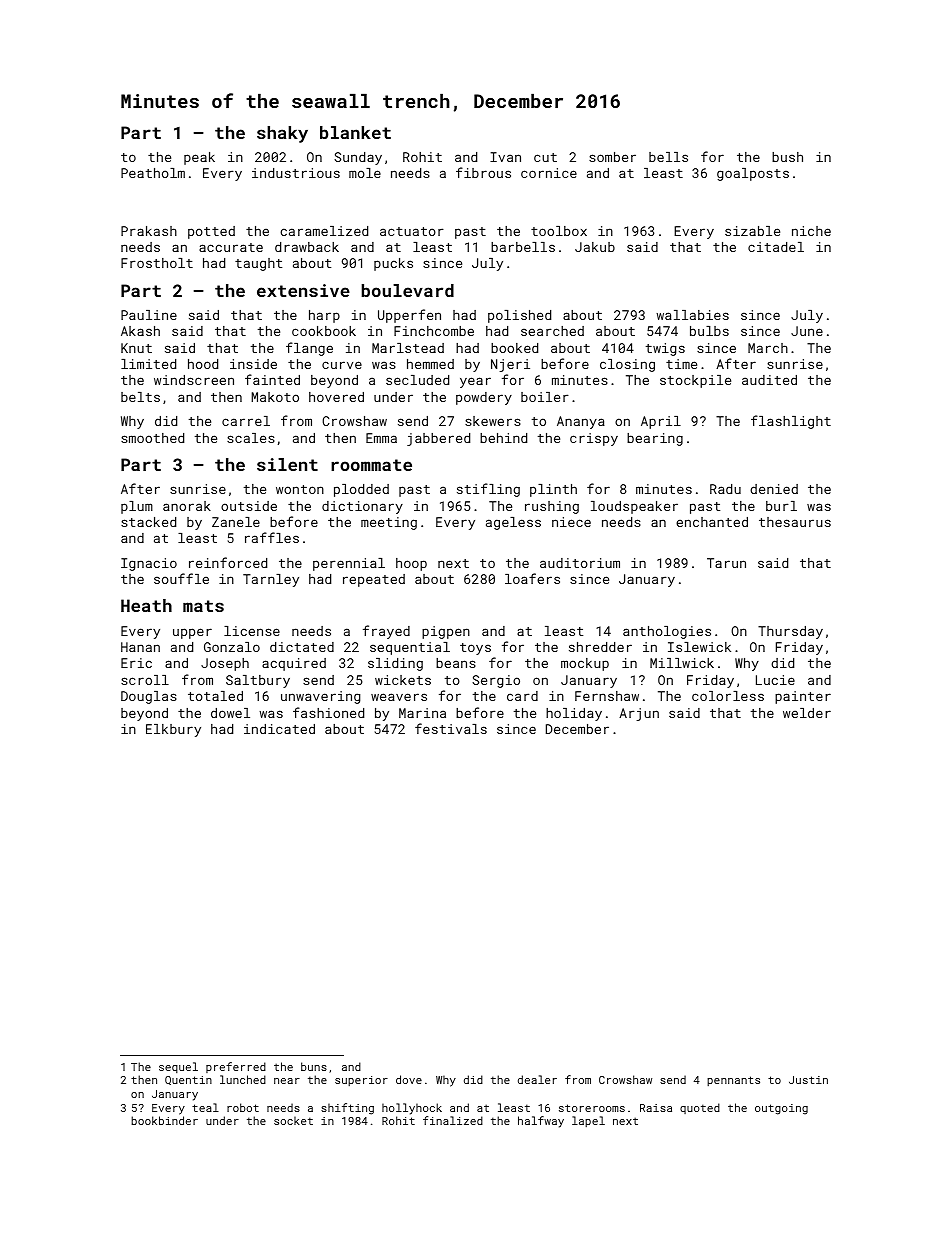  Describe the element at coordinates (355, 132) in the screenshot. I see `blanket` at that location.
